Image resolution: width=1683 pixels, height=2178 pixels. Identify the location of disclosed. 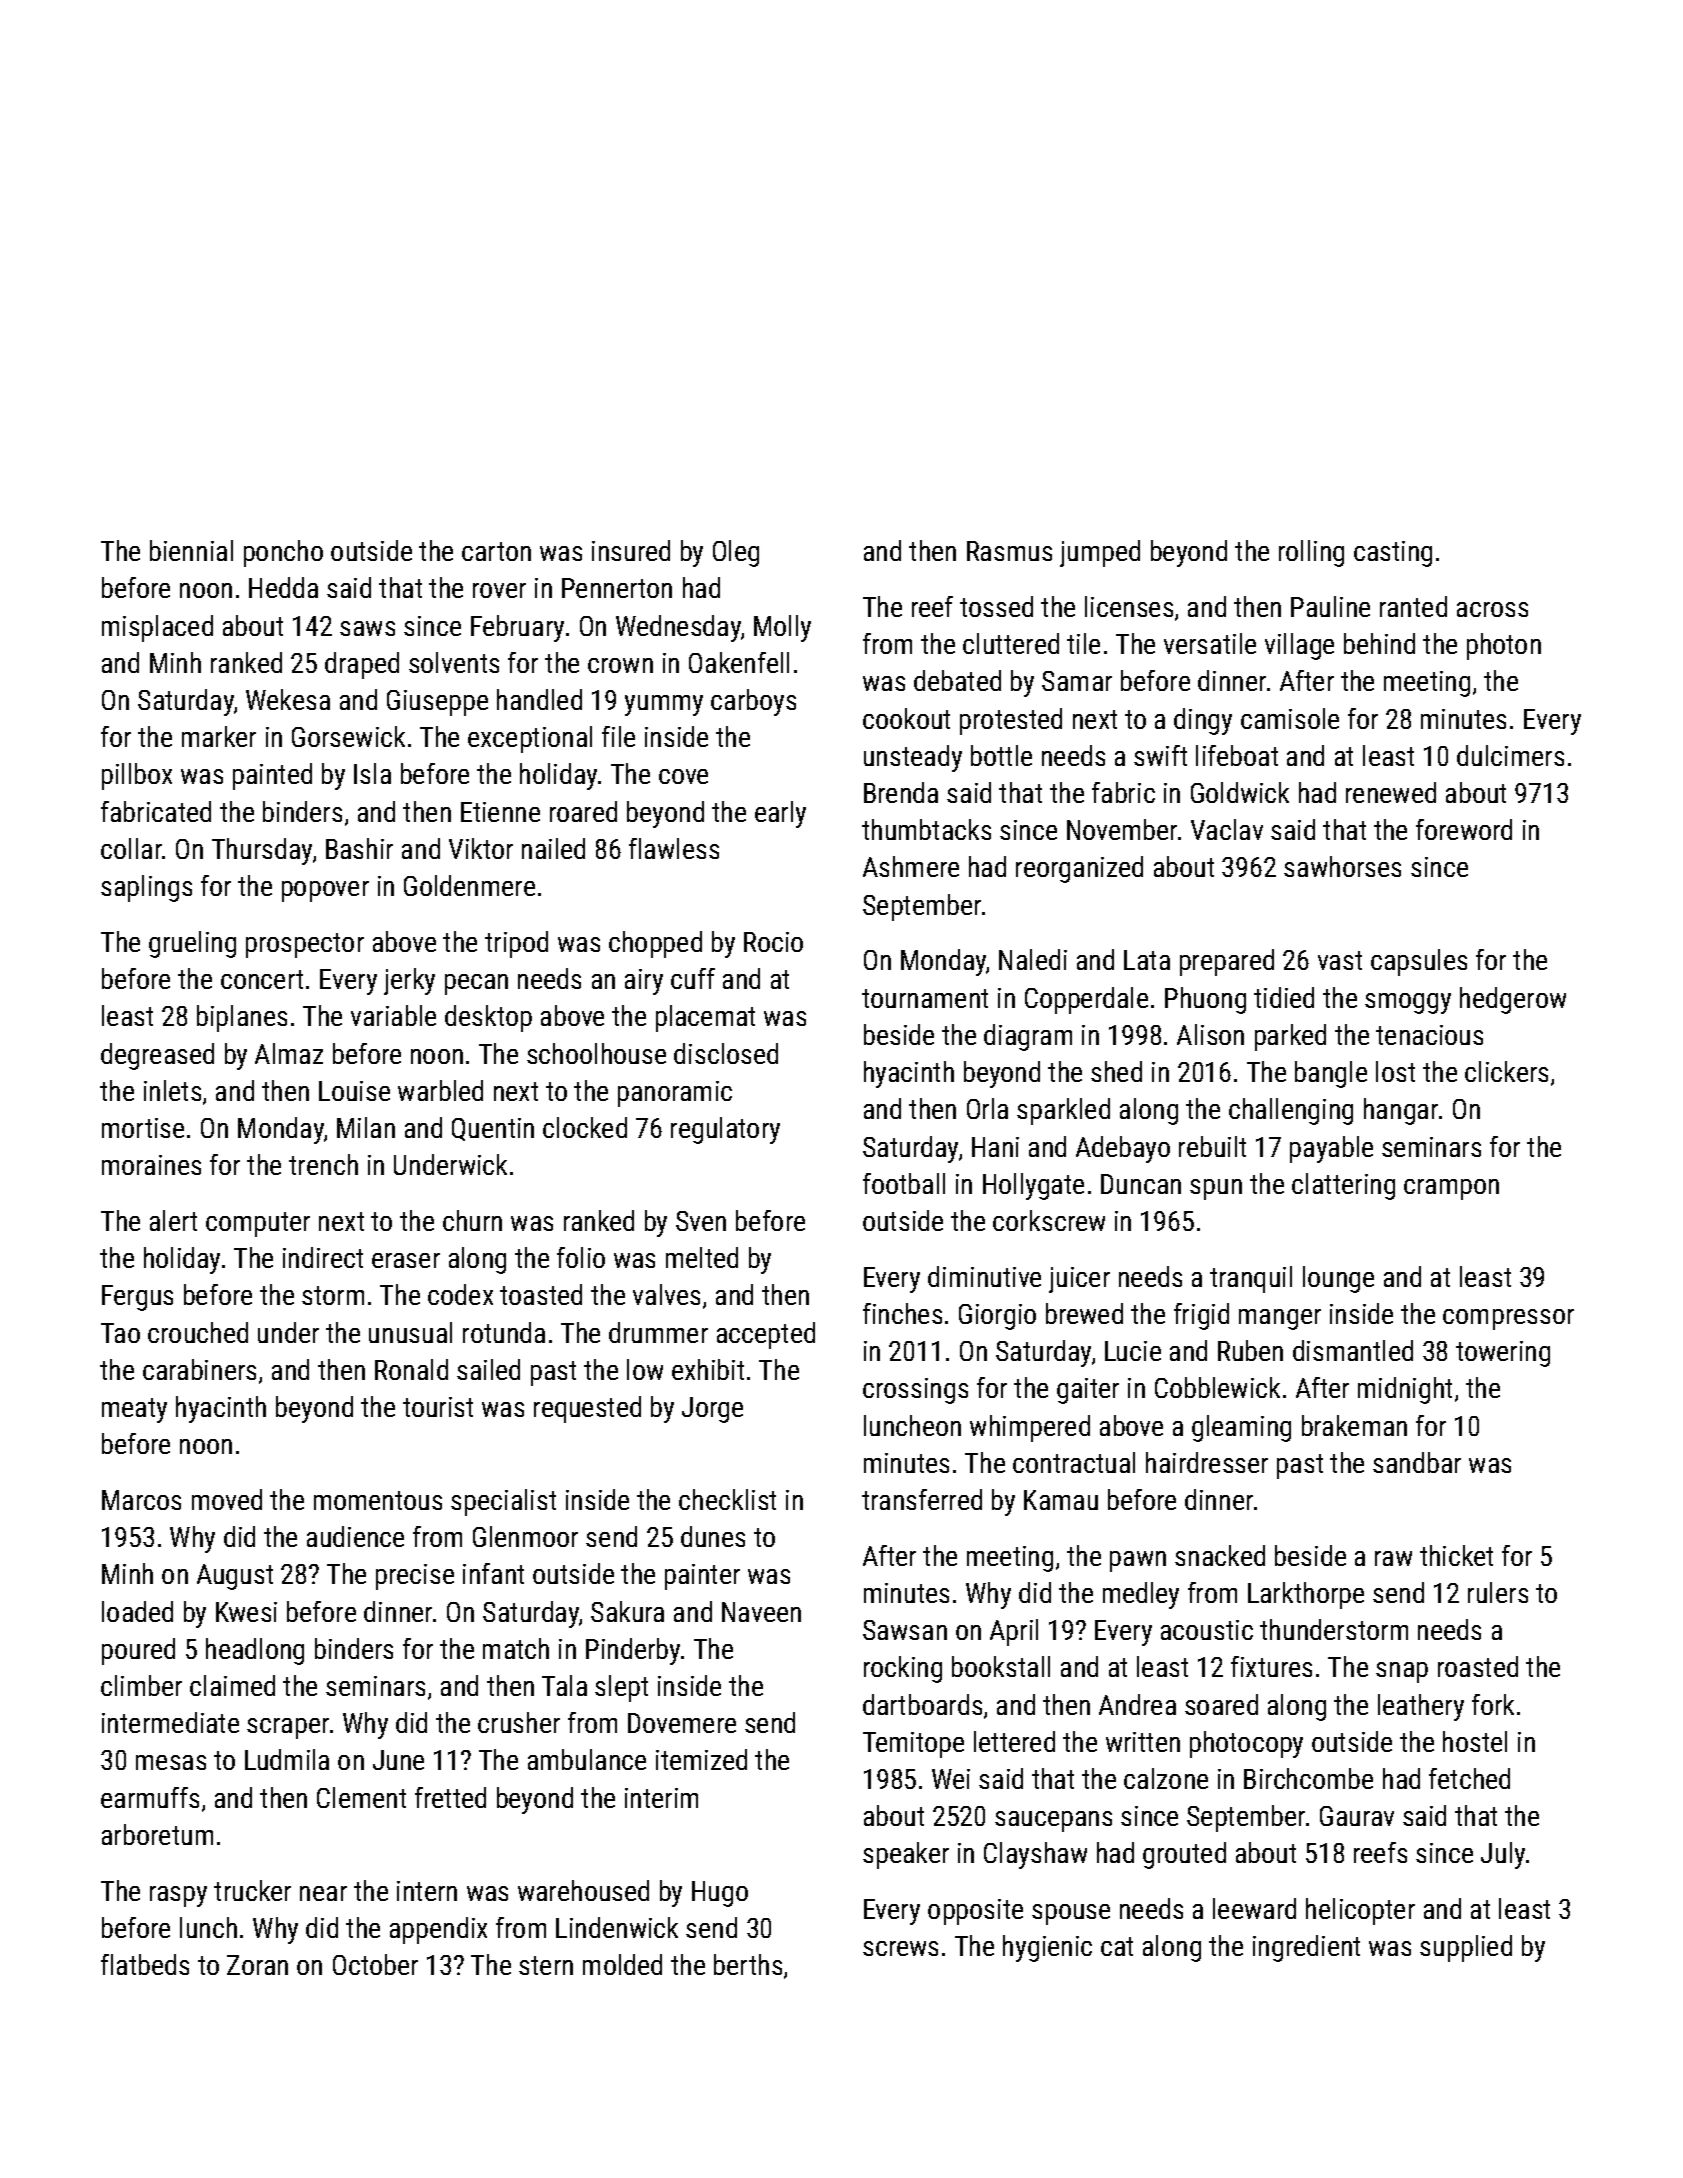
(726, 1053).
